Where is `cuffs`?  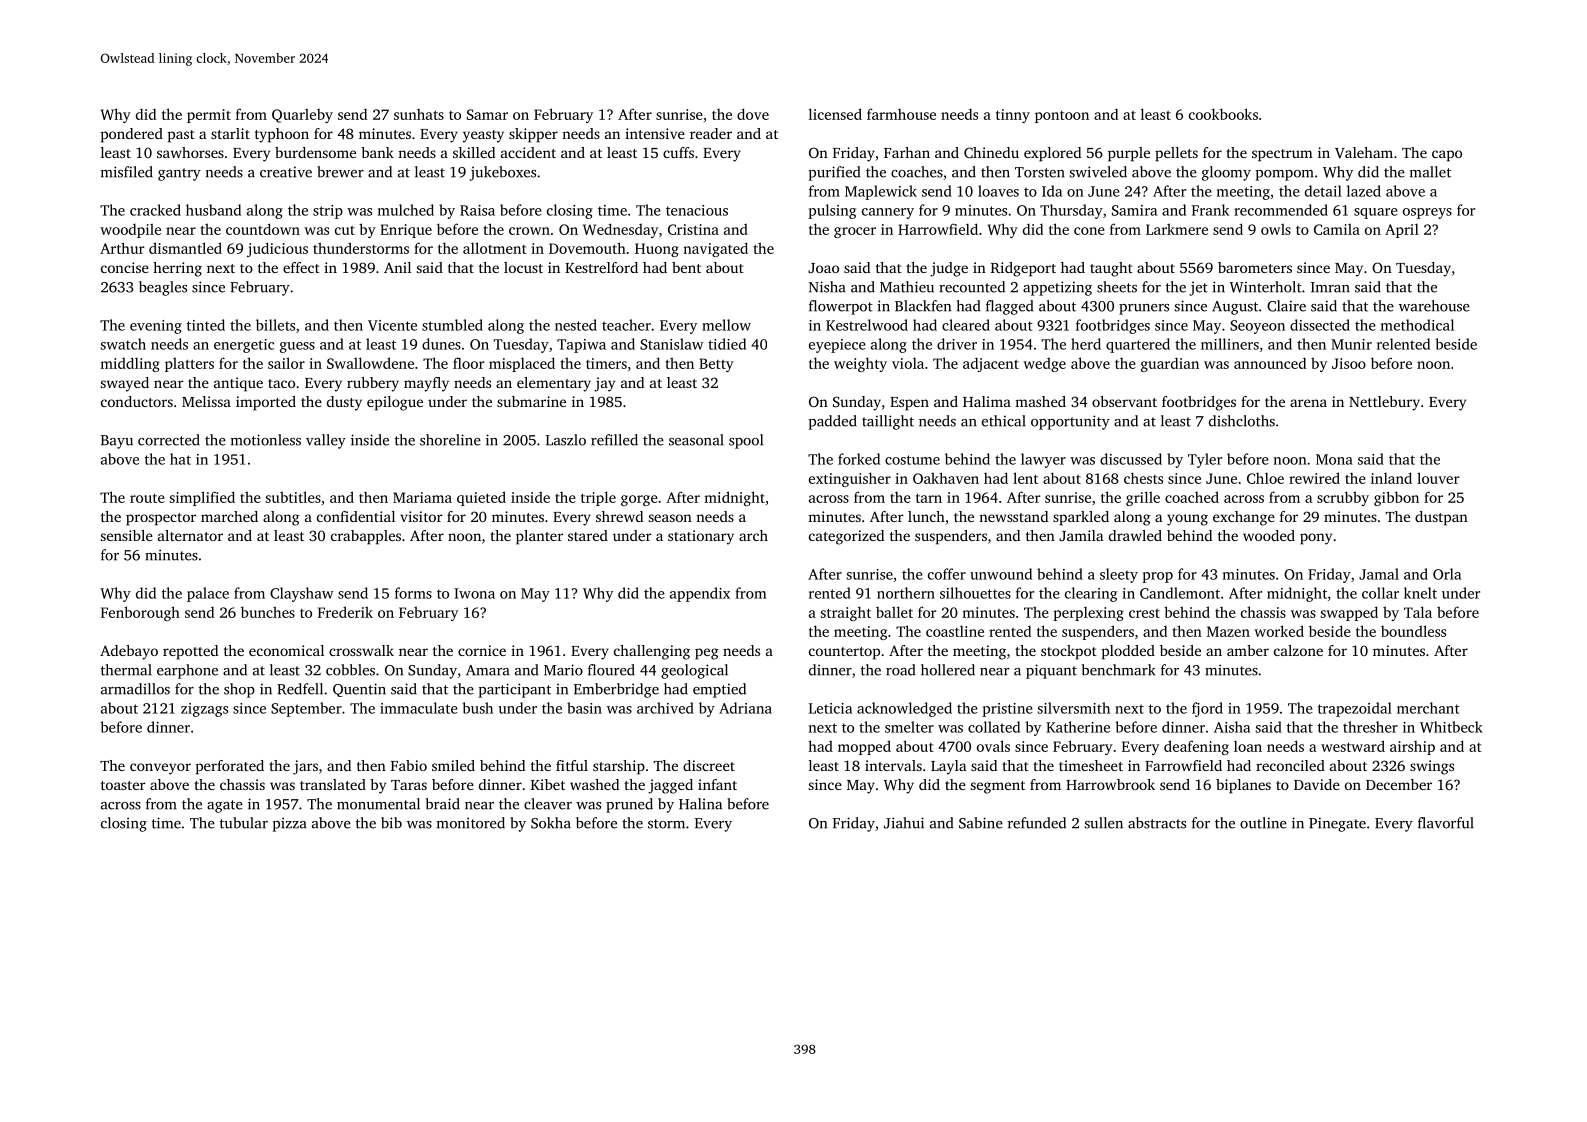 cuffs is located at coordinates (678, 152).
